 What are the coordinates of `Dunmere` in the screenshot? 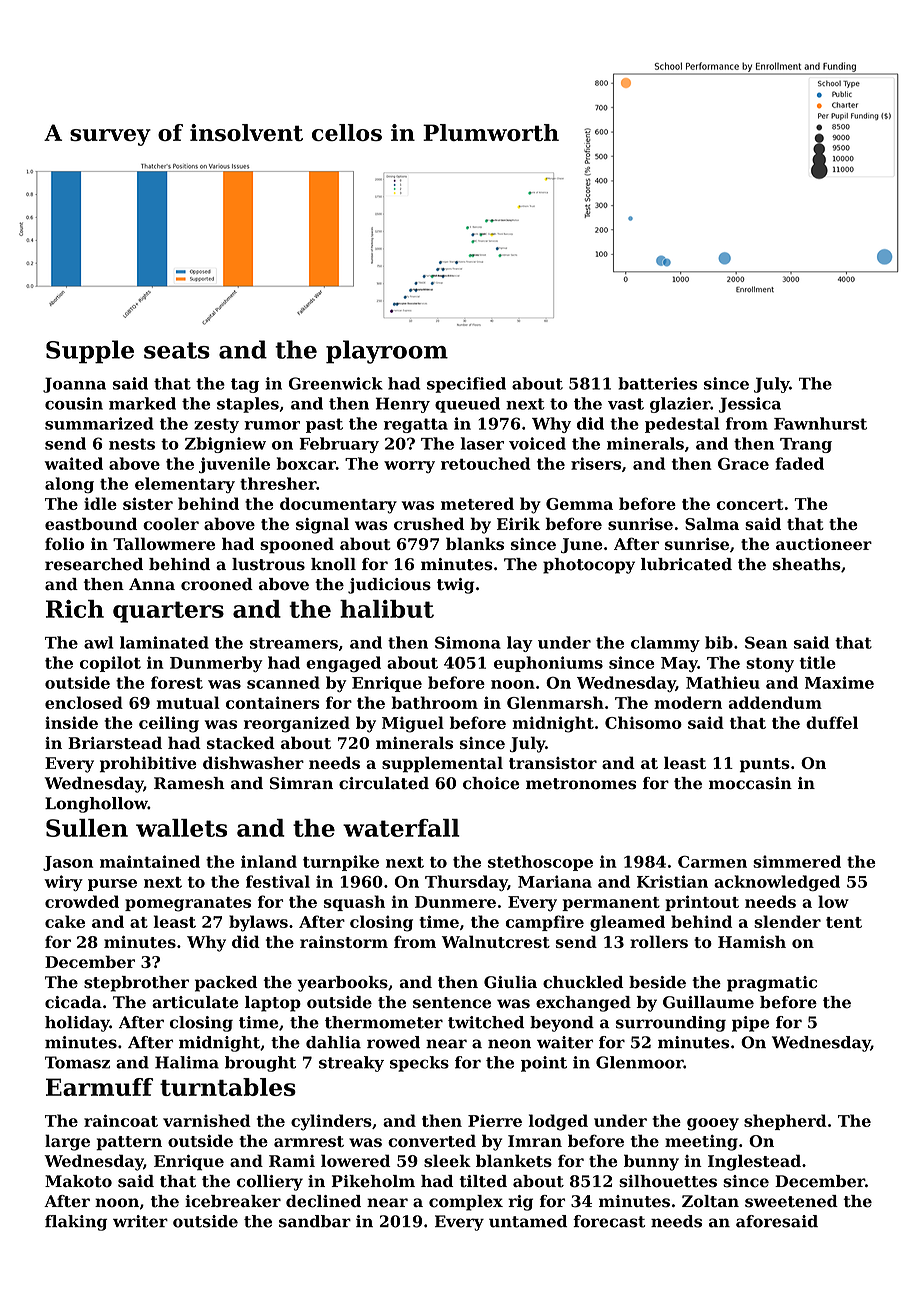 It's located at (455, 902).
